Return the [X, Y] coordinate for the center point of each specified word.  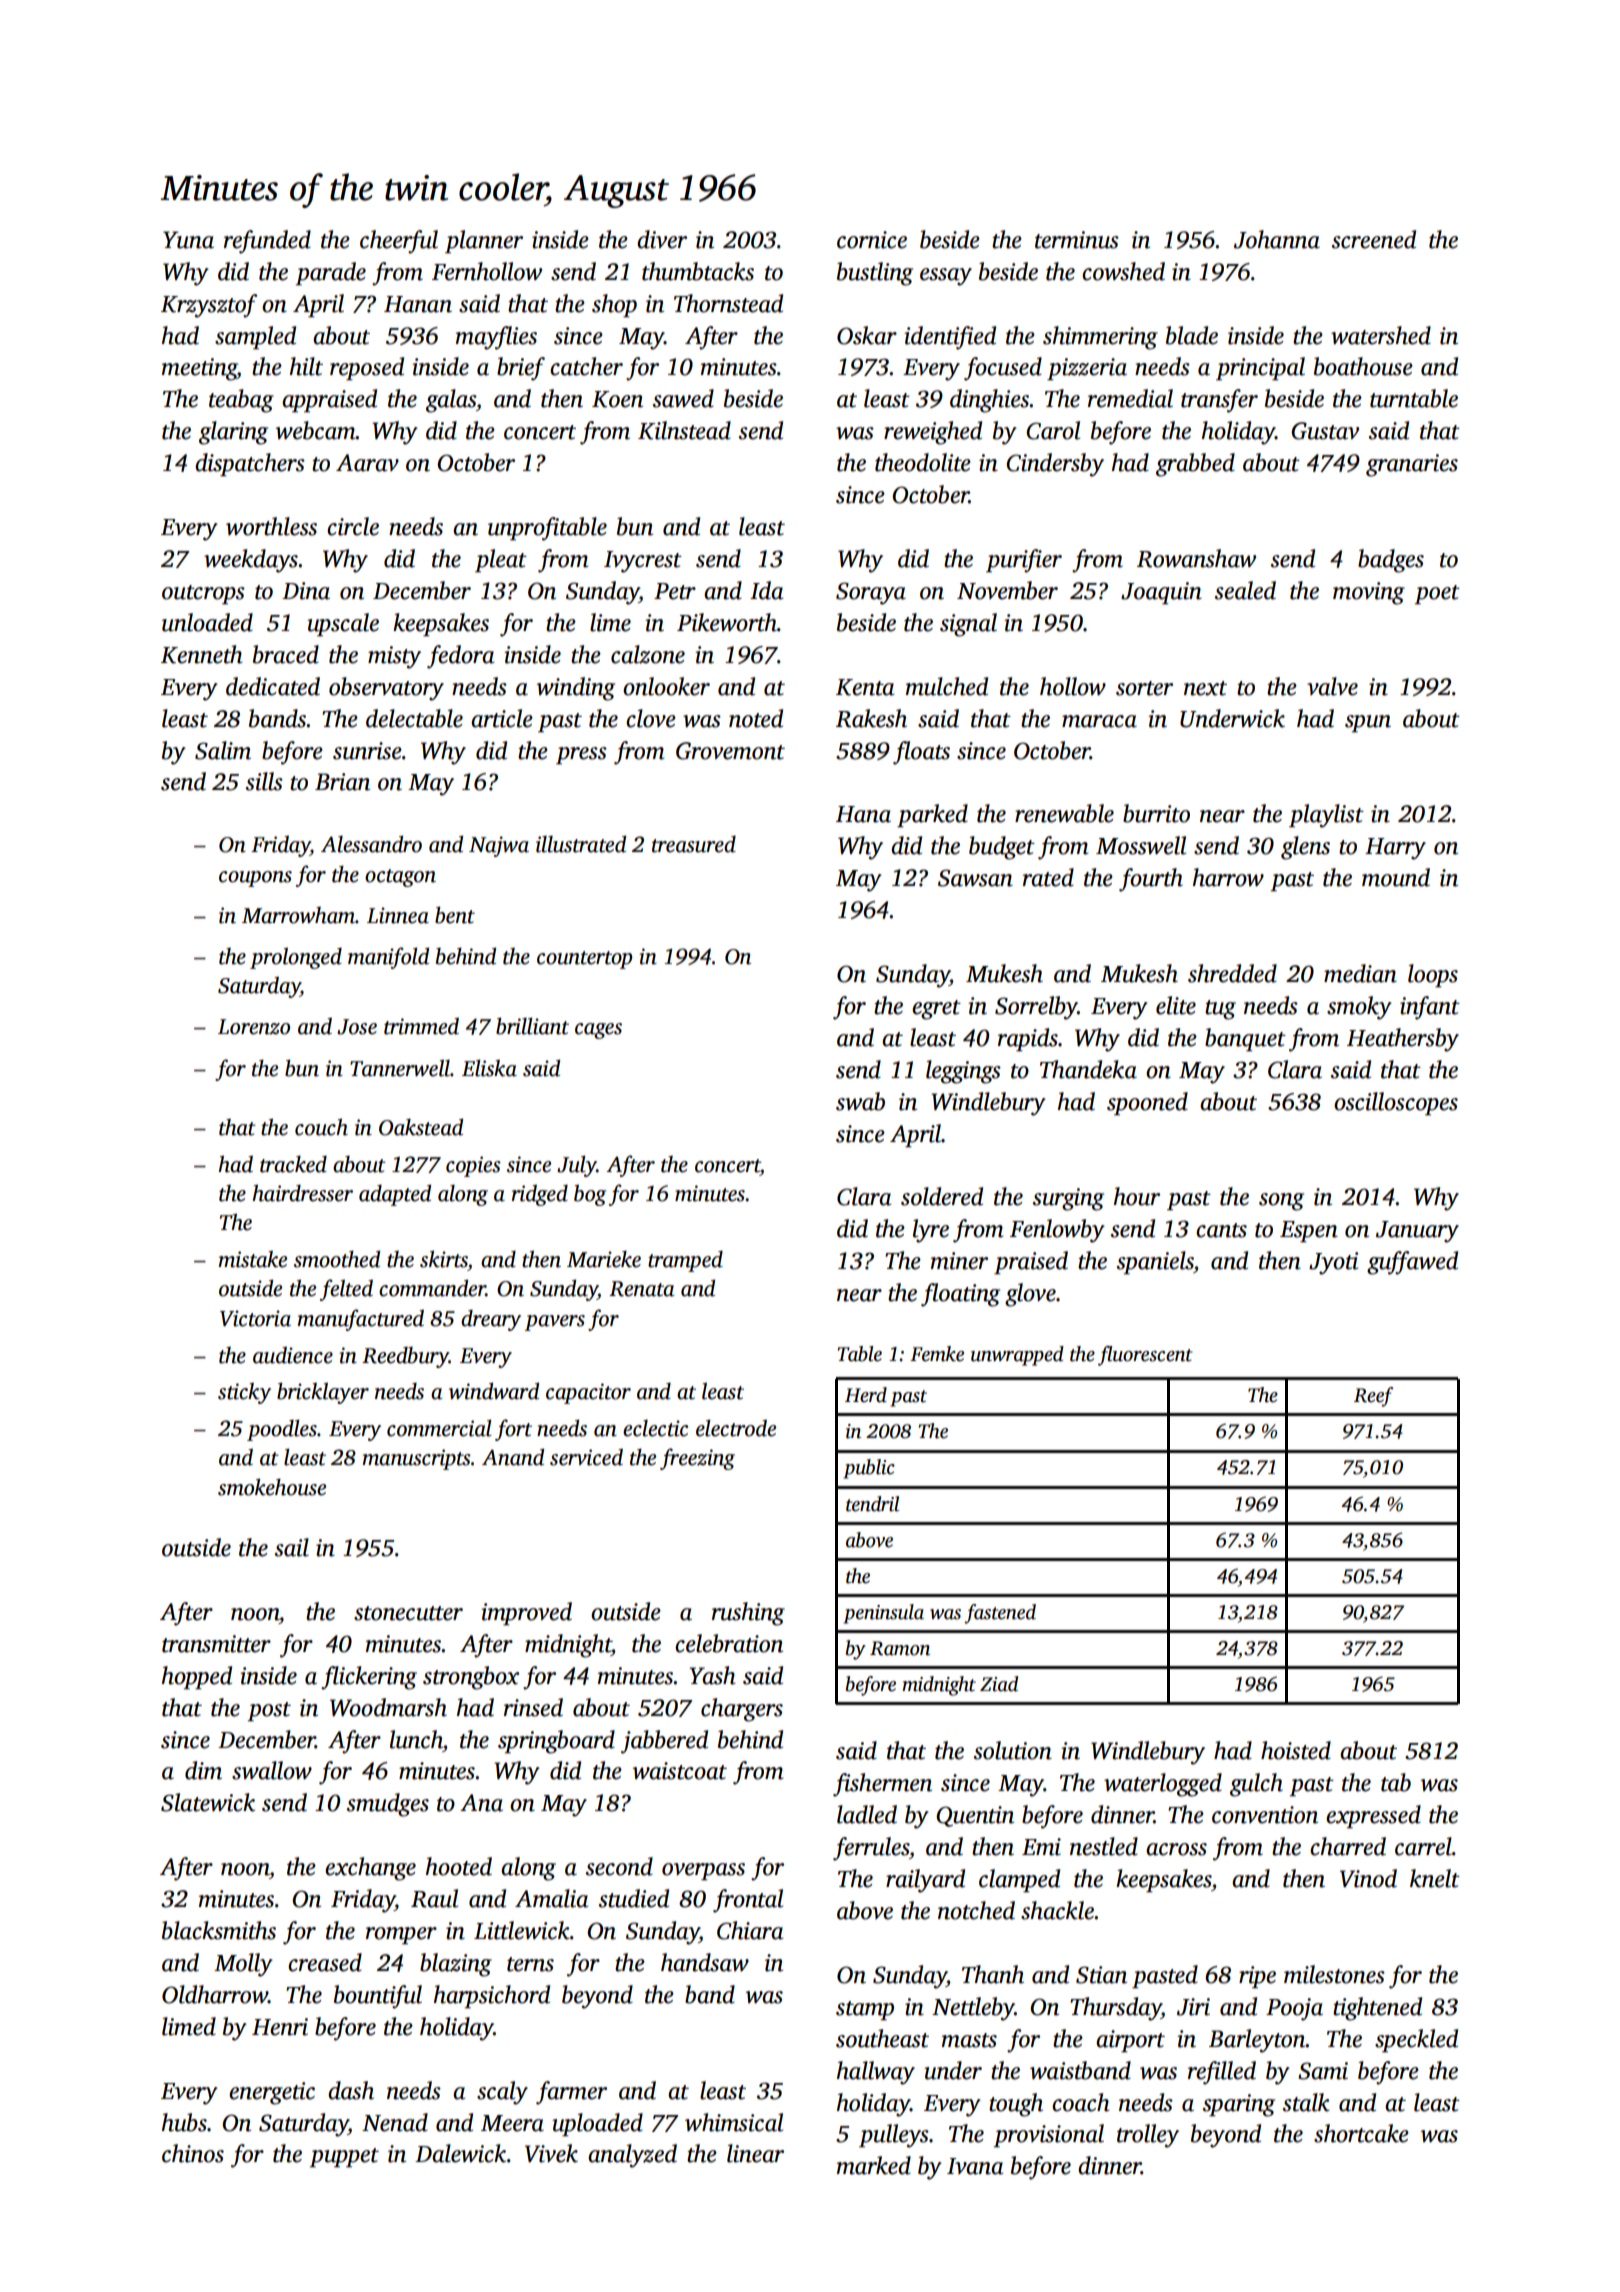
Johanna [1277, 239]
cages [598, 1031]
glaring [233, 433]
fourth [1151, 880]
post [269, 1711]
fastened [1000, 1614]
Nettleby [973, 2009]
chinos [193, 2153]
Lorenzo [254, 1027]
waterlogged [1163, 1785]
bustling [875, 274]
